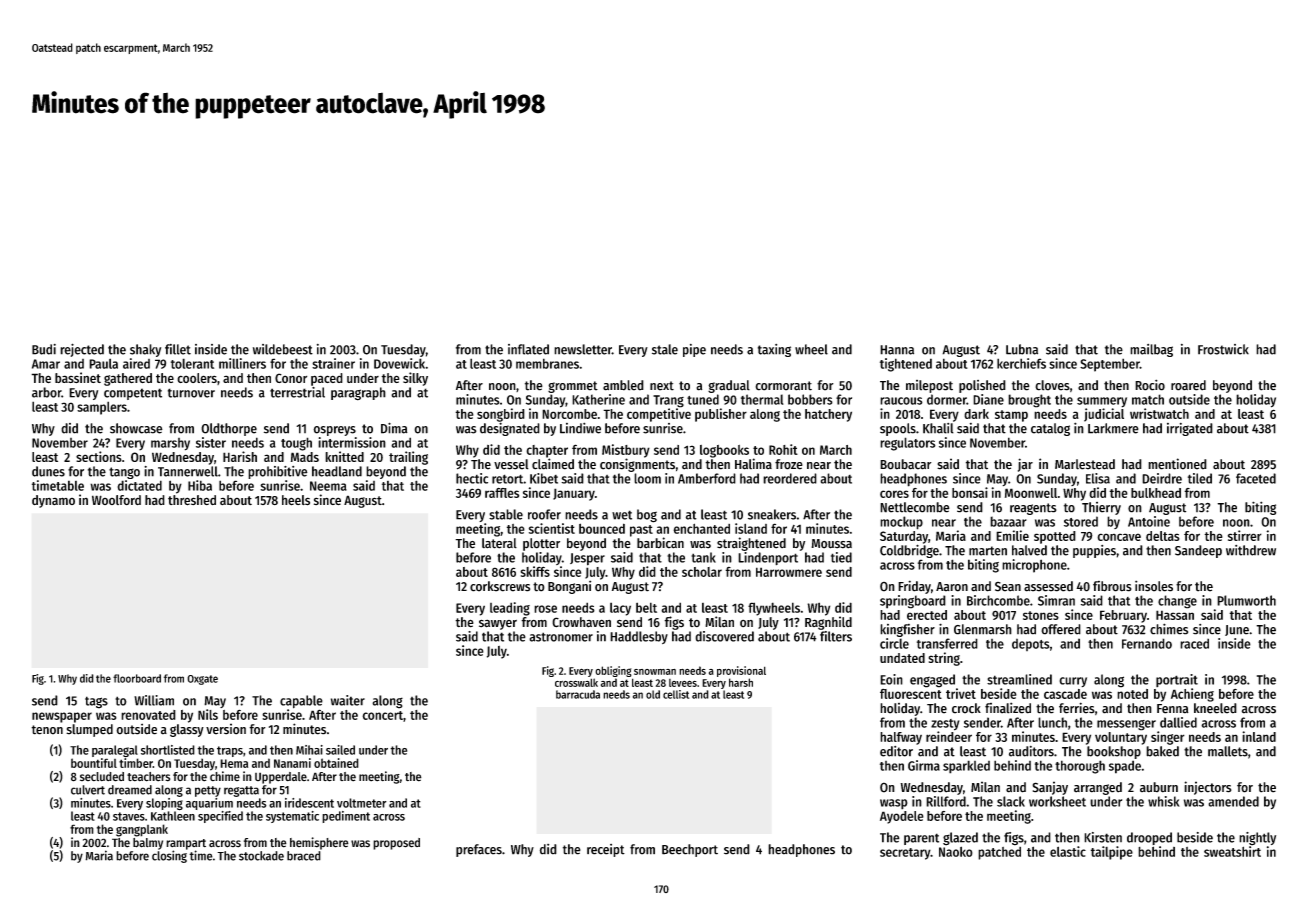  I want to click on corkscrews, so click(500, 586).
